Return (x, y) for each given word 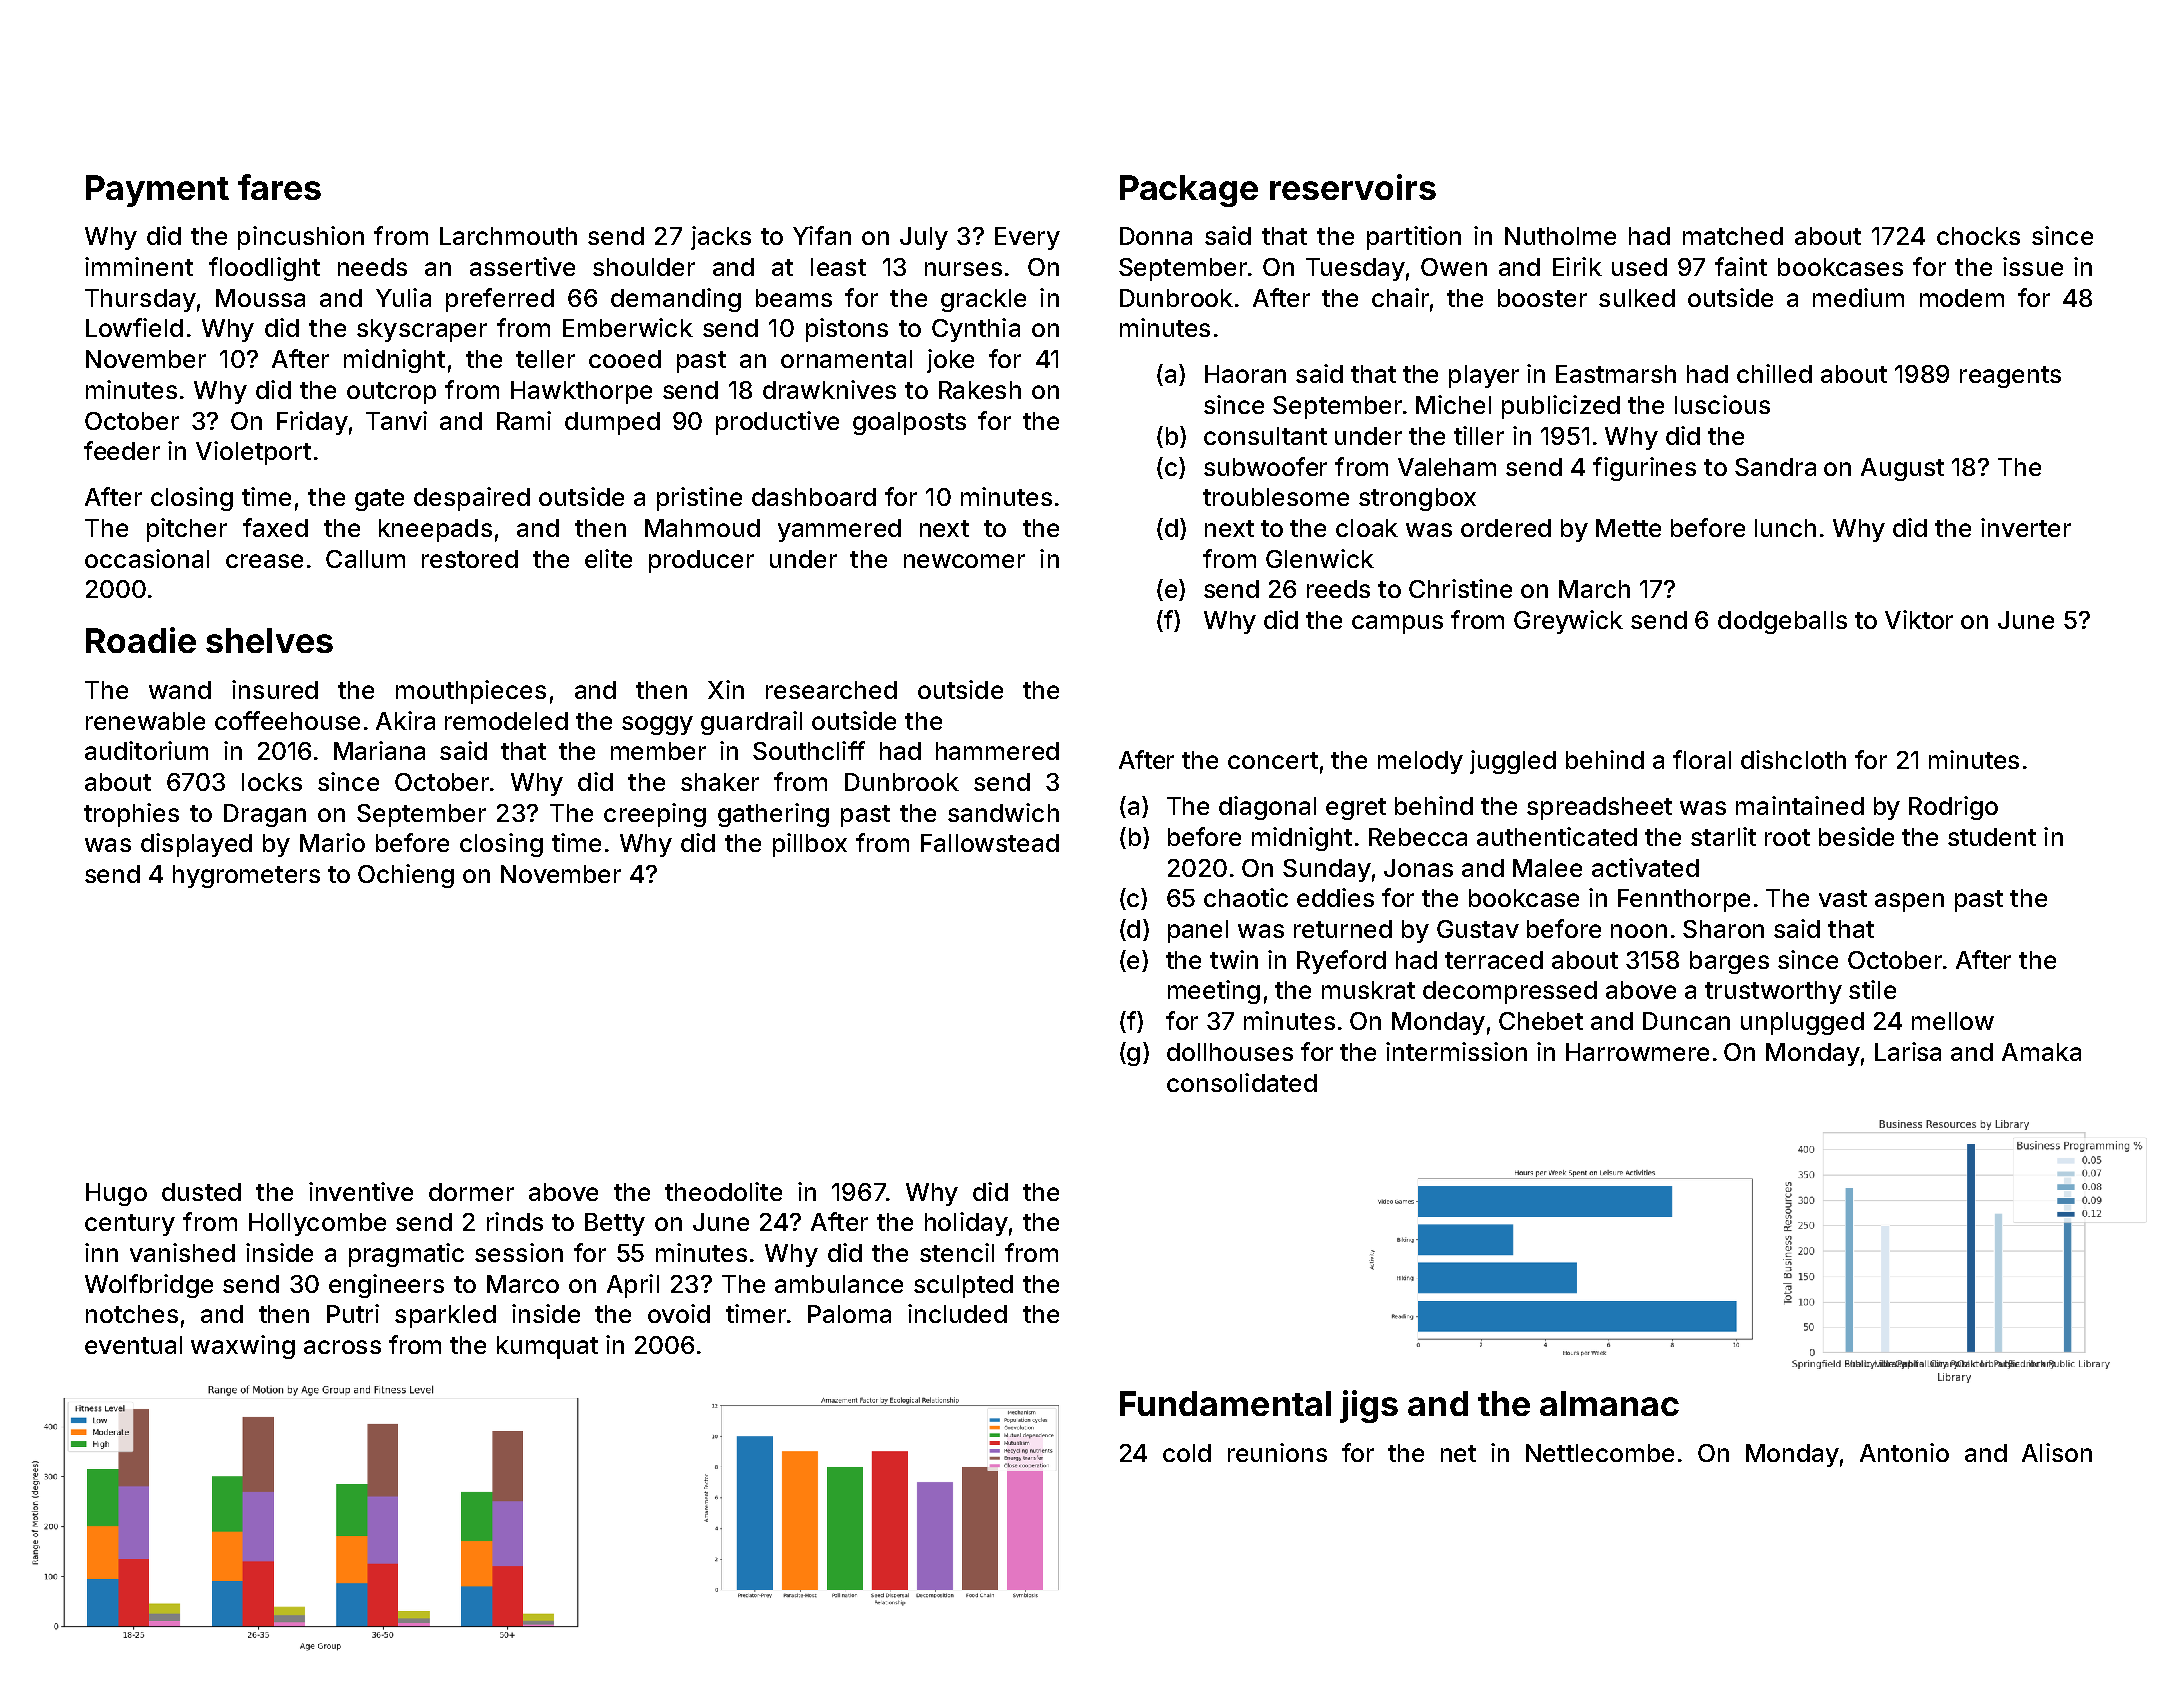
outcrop (391, 393)
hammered (997, 751)
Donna (1156, 236)
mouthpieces (471, 692)
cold (1187, 1453)
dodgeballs (1782, 622)
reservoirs (1353, 187)
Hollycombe (317, 1224)
